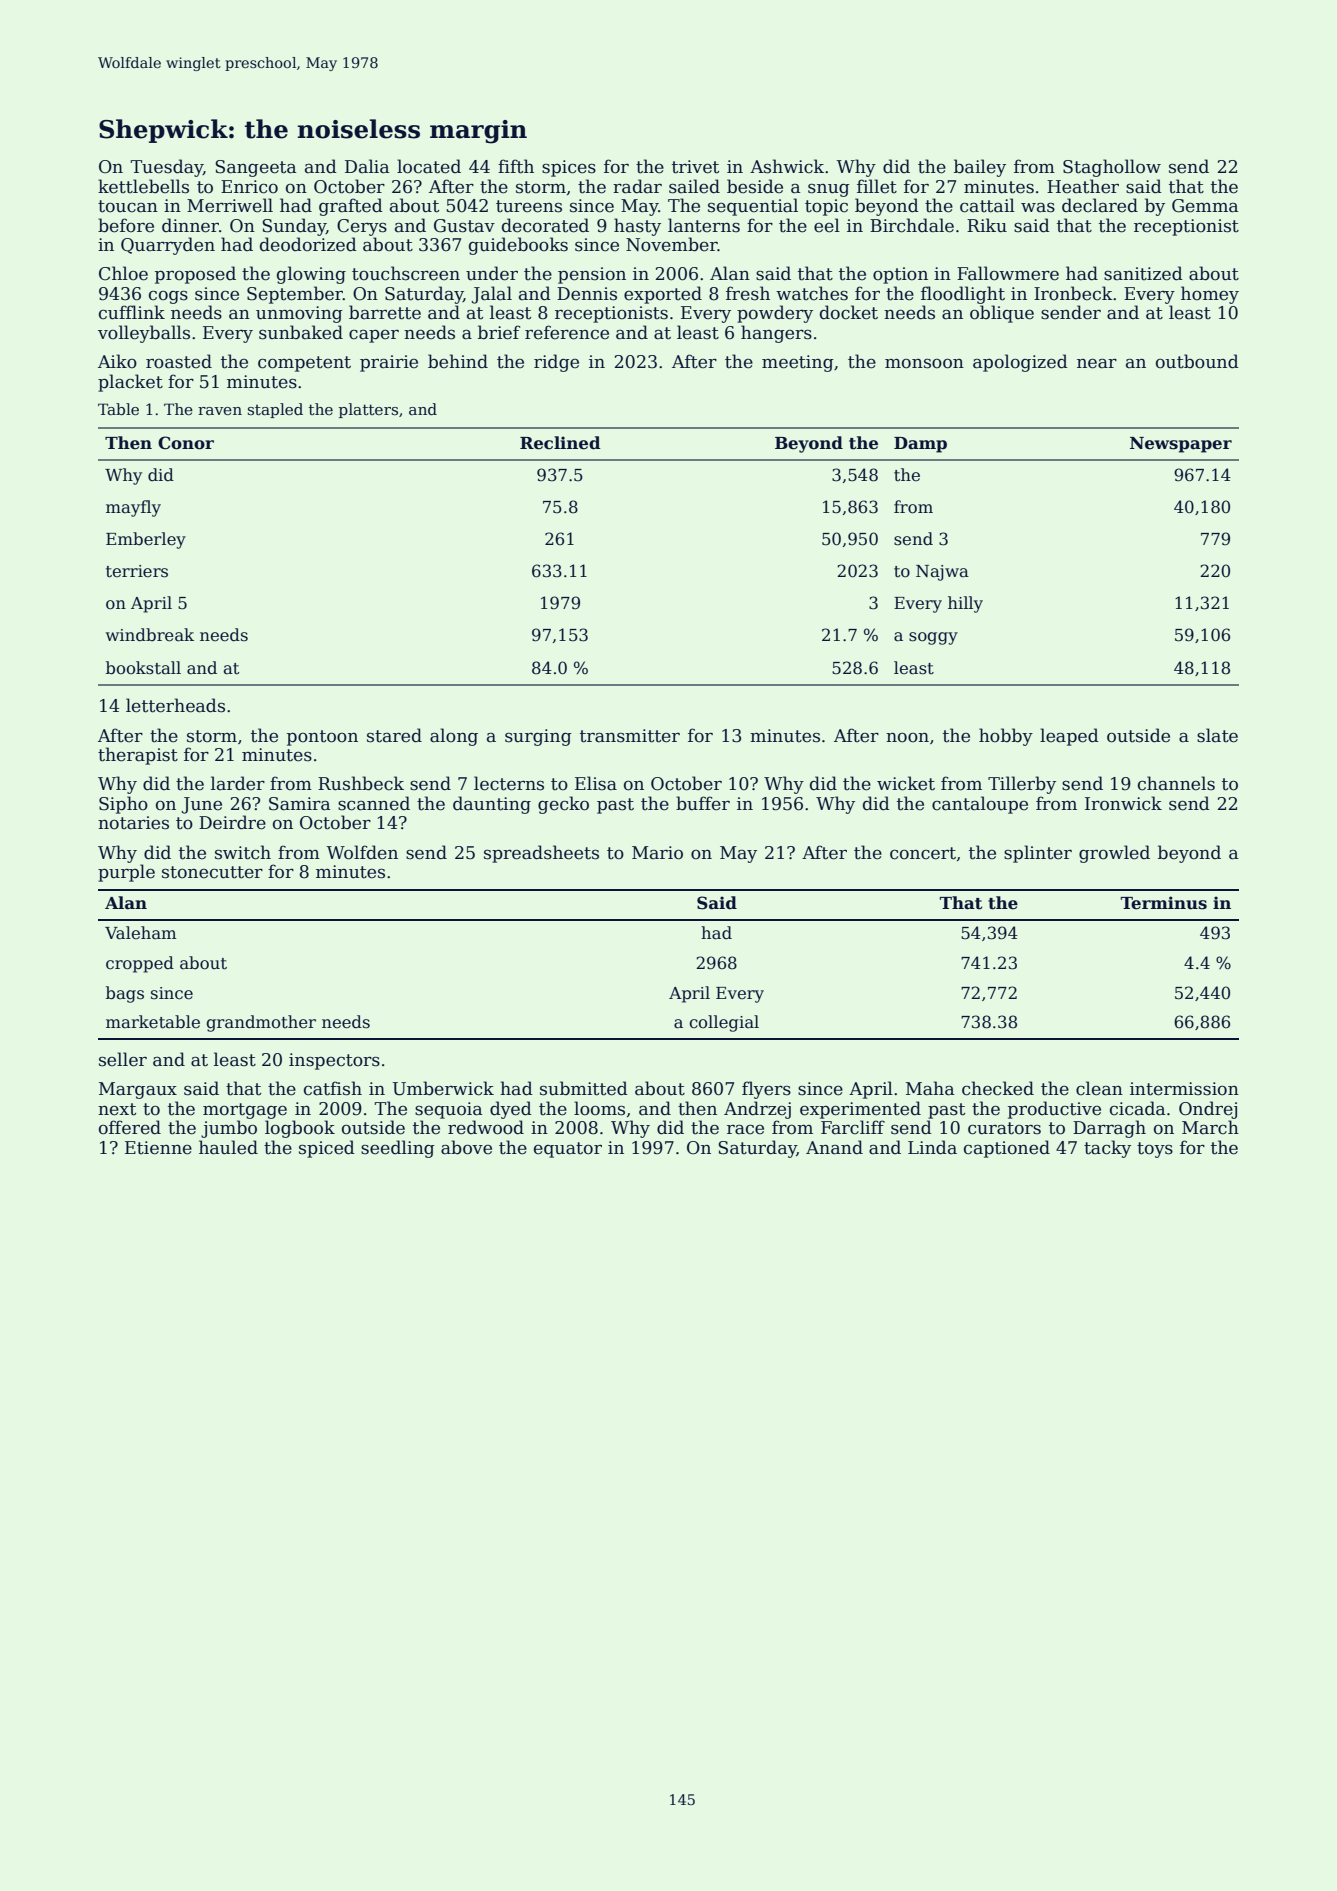 This page has height=1891, width=1337. What do you see at coordinates (367, 166) in the page?
I see `Dalia` at bounding box center [367, 166].
